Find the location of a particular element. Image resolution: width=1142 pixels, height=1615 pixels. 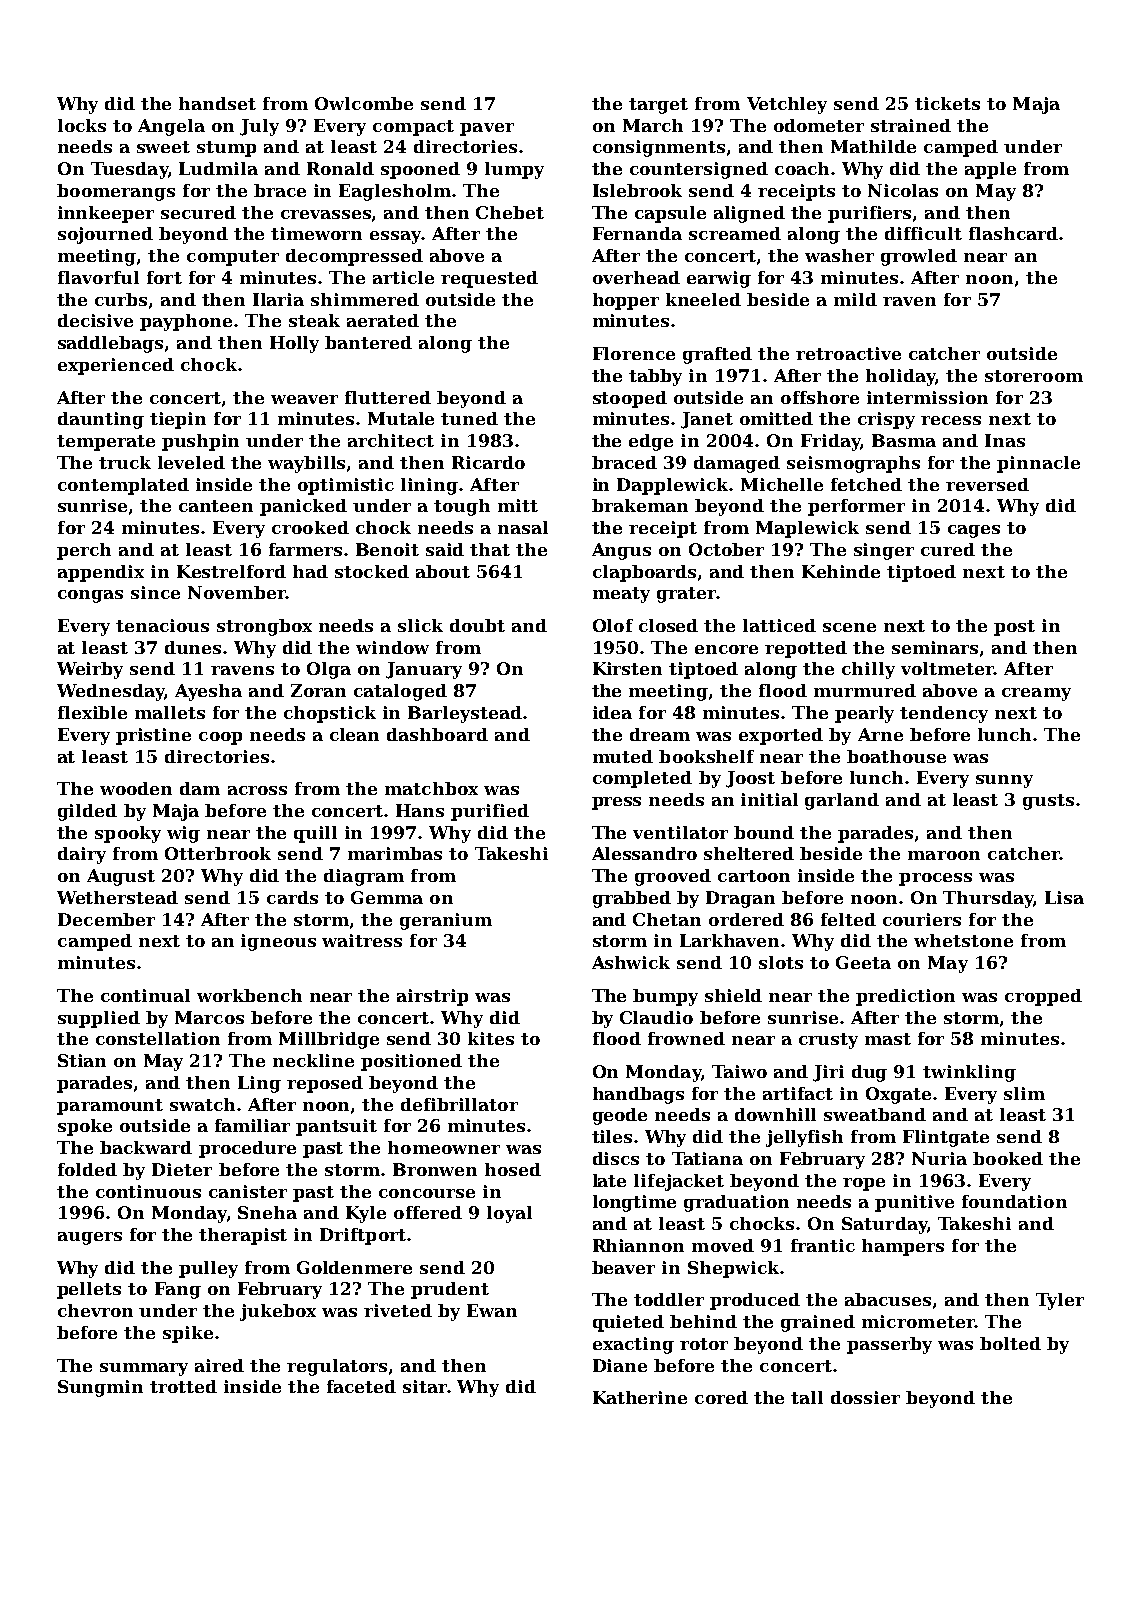

sojourned is located at coordinates (105, 235).
